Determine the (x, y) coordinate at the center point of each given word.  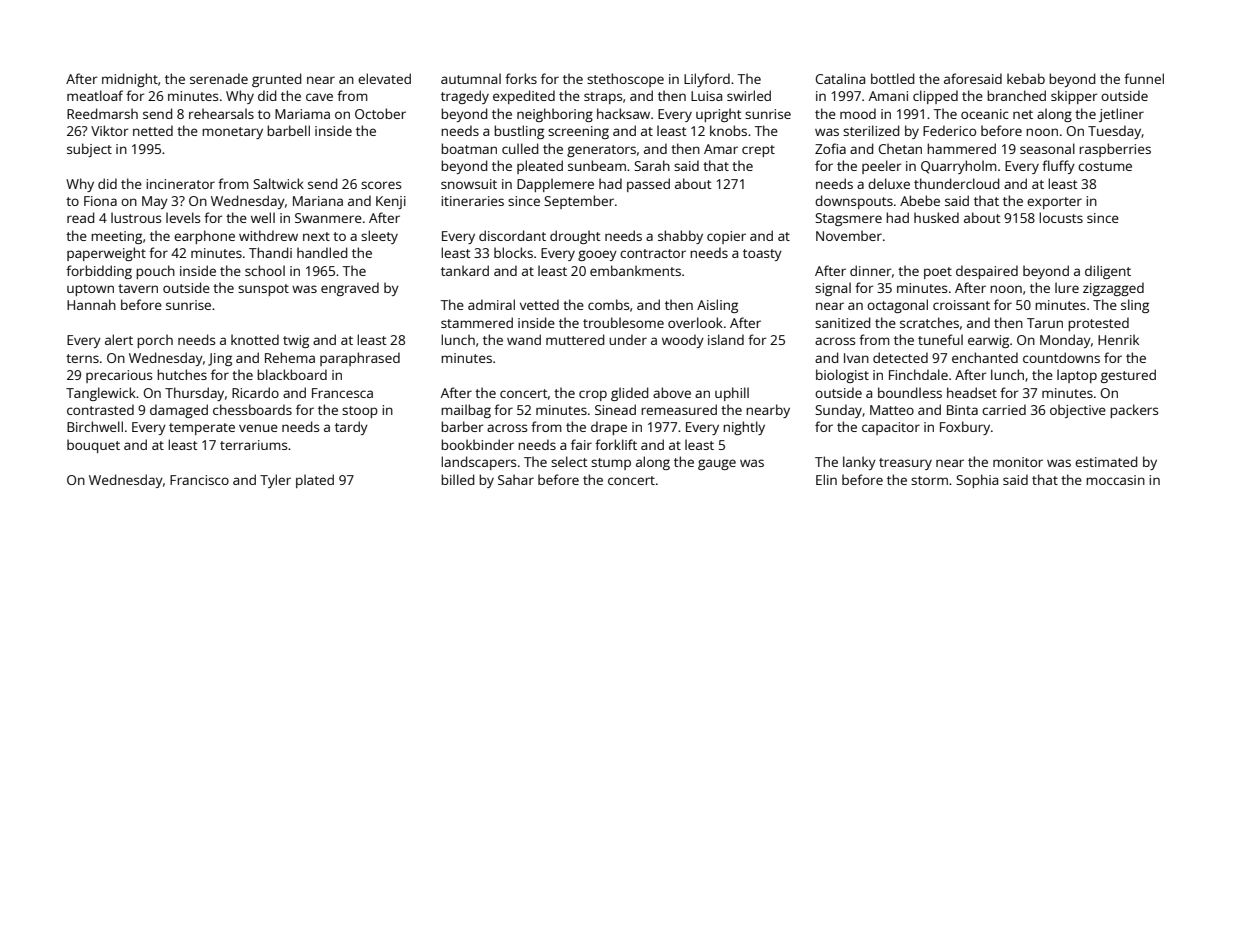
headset (972, 392)
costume (1105, 166)
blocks (513, 252)
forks (521, 78)
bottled (893, 78)
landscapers (478, 463)
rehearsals (221, 113)
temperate (202, 429)
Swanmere (328, 218)
